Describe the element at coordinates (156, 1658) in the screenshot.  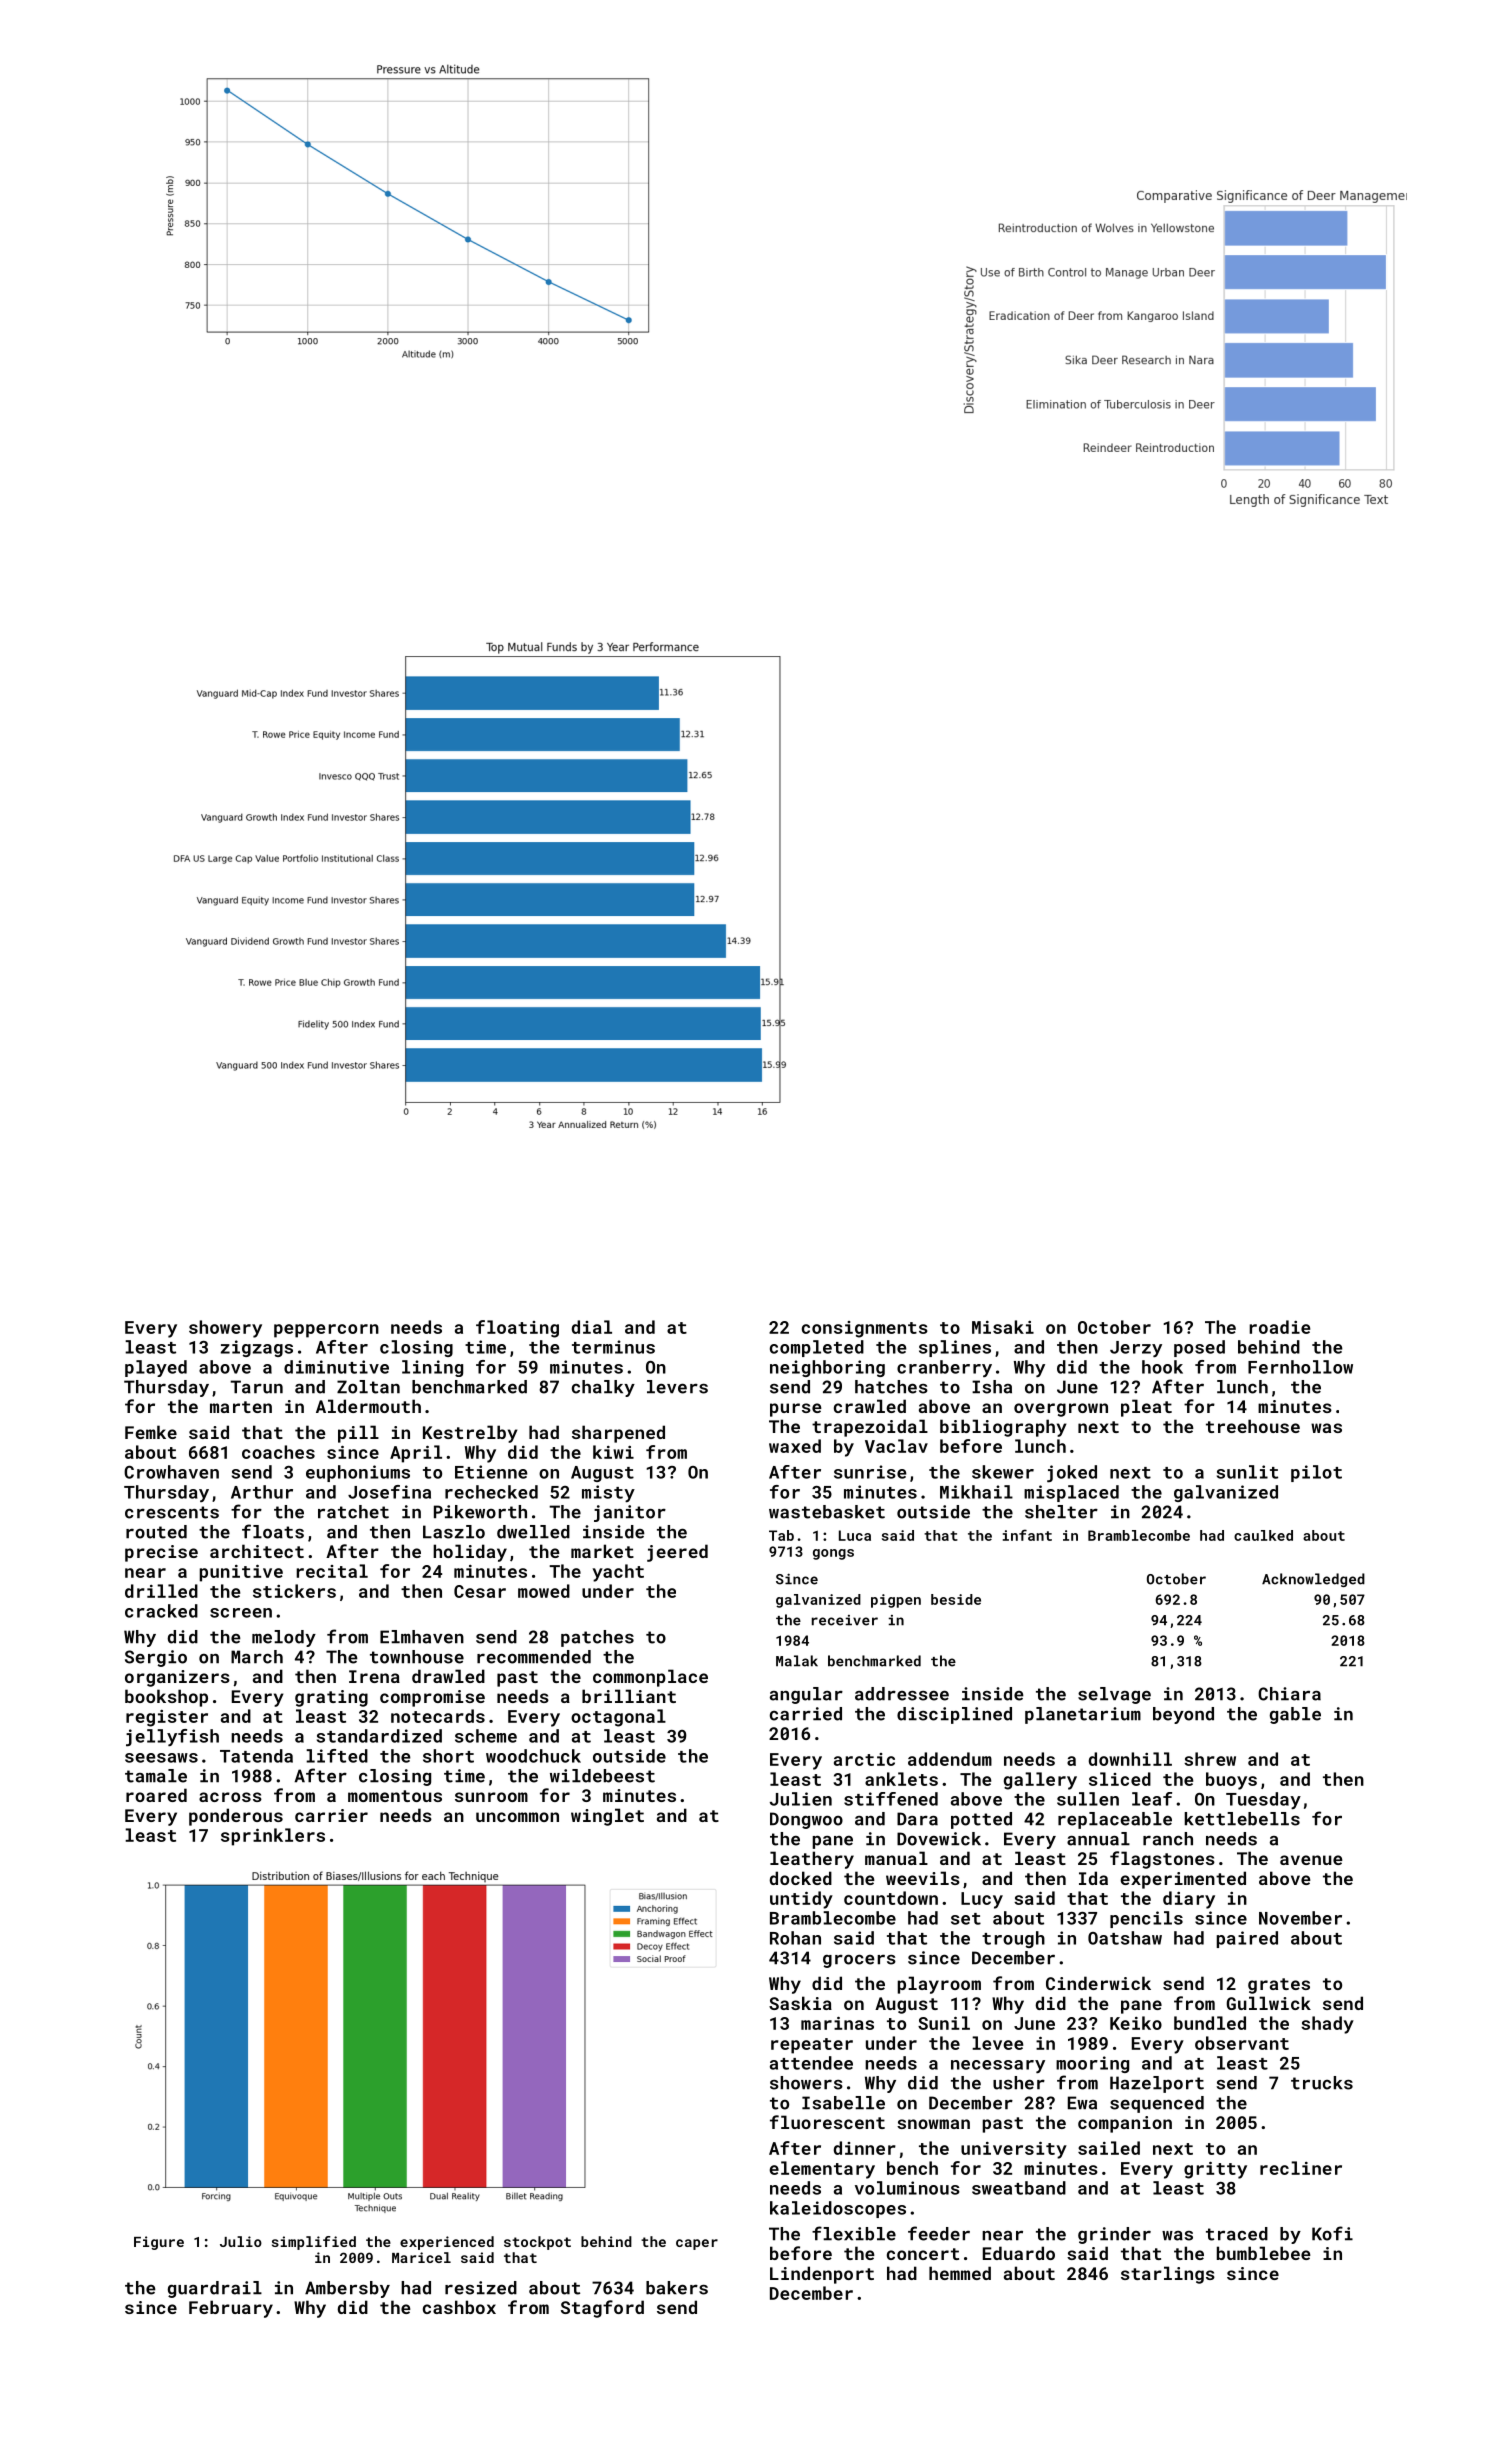
I see `Sergio` at that location.
